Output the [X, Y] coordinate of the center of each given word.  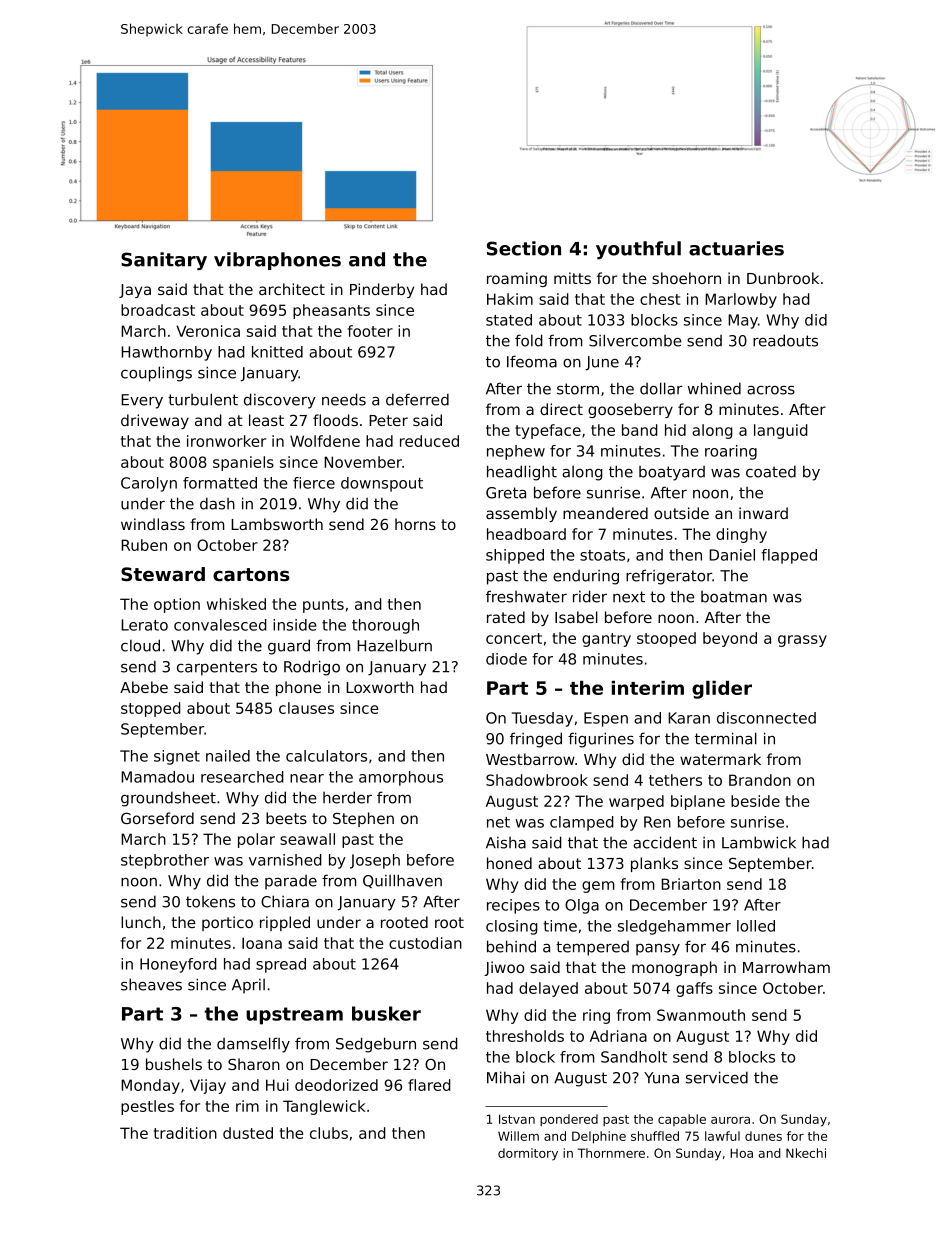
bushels [174, 1064]
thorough [385, 626]
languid [781, 431]
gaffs [694, 989]
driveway [155, 421]
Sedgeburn [376, 1045]
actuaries [736, 248]
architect [292, 289]
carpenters [217, 668]
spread [281, 965]
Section [524, 248]
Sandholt [634, 1057]
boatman [734, 597]
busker [386, 1013]
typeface [548, 431]
